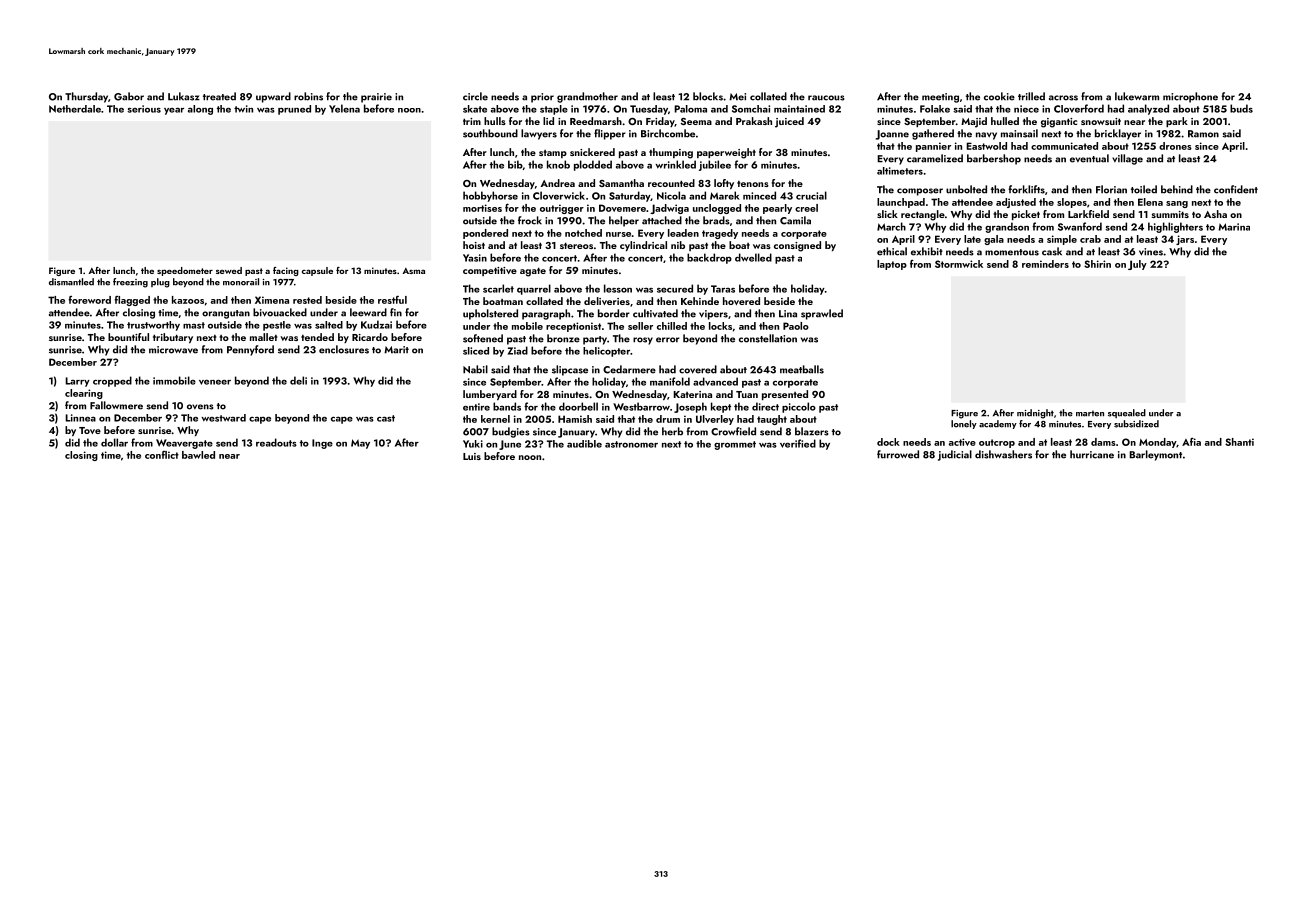  Describe the element at coordinates (796, 326) in the page. I see `Paolo` at that location.
